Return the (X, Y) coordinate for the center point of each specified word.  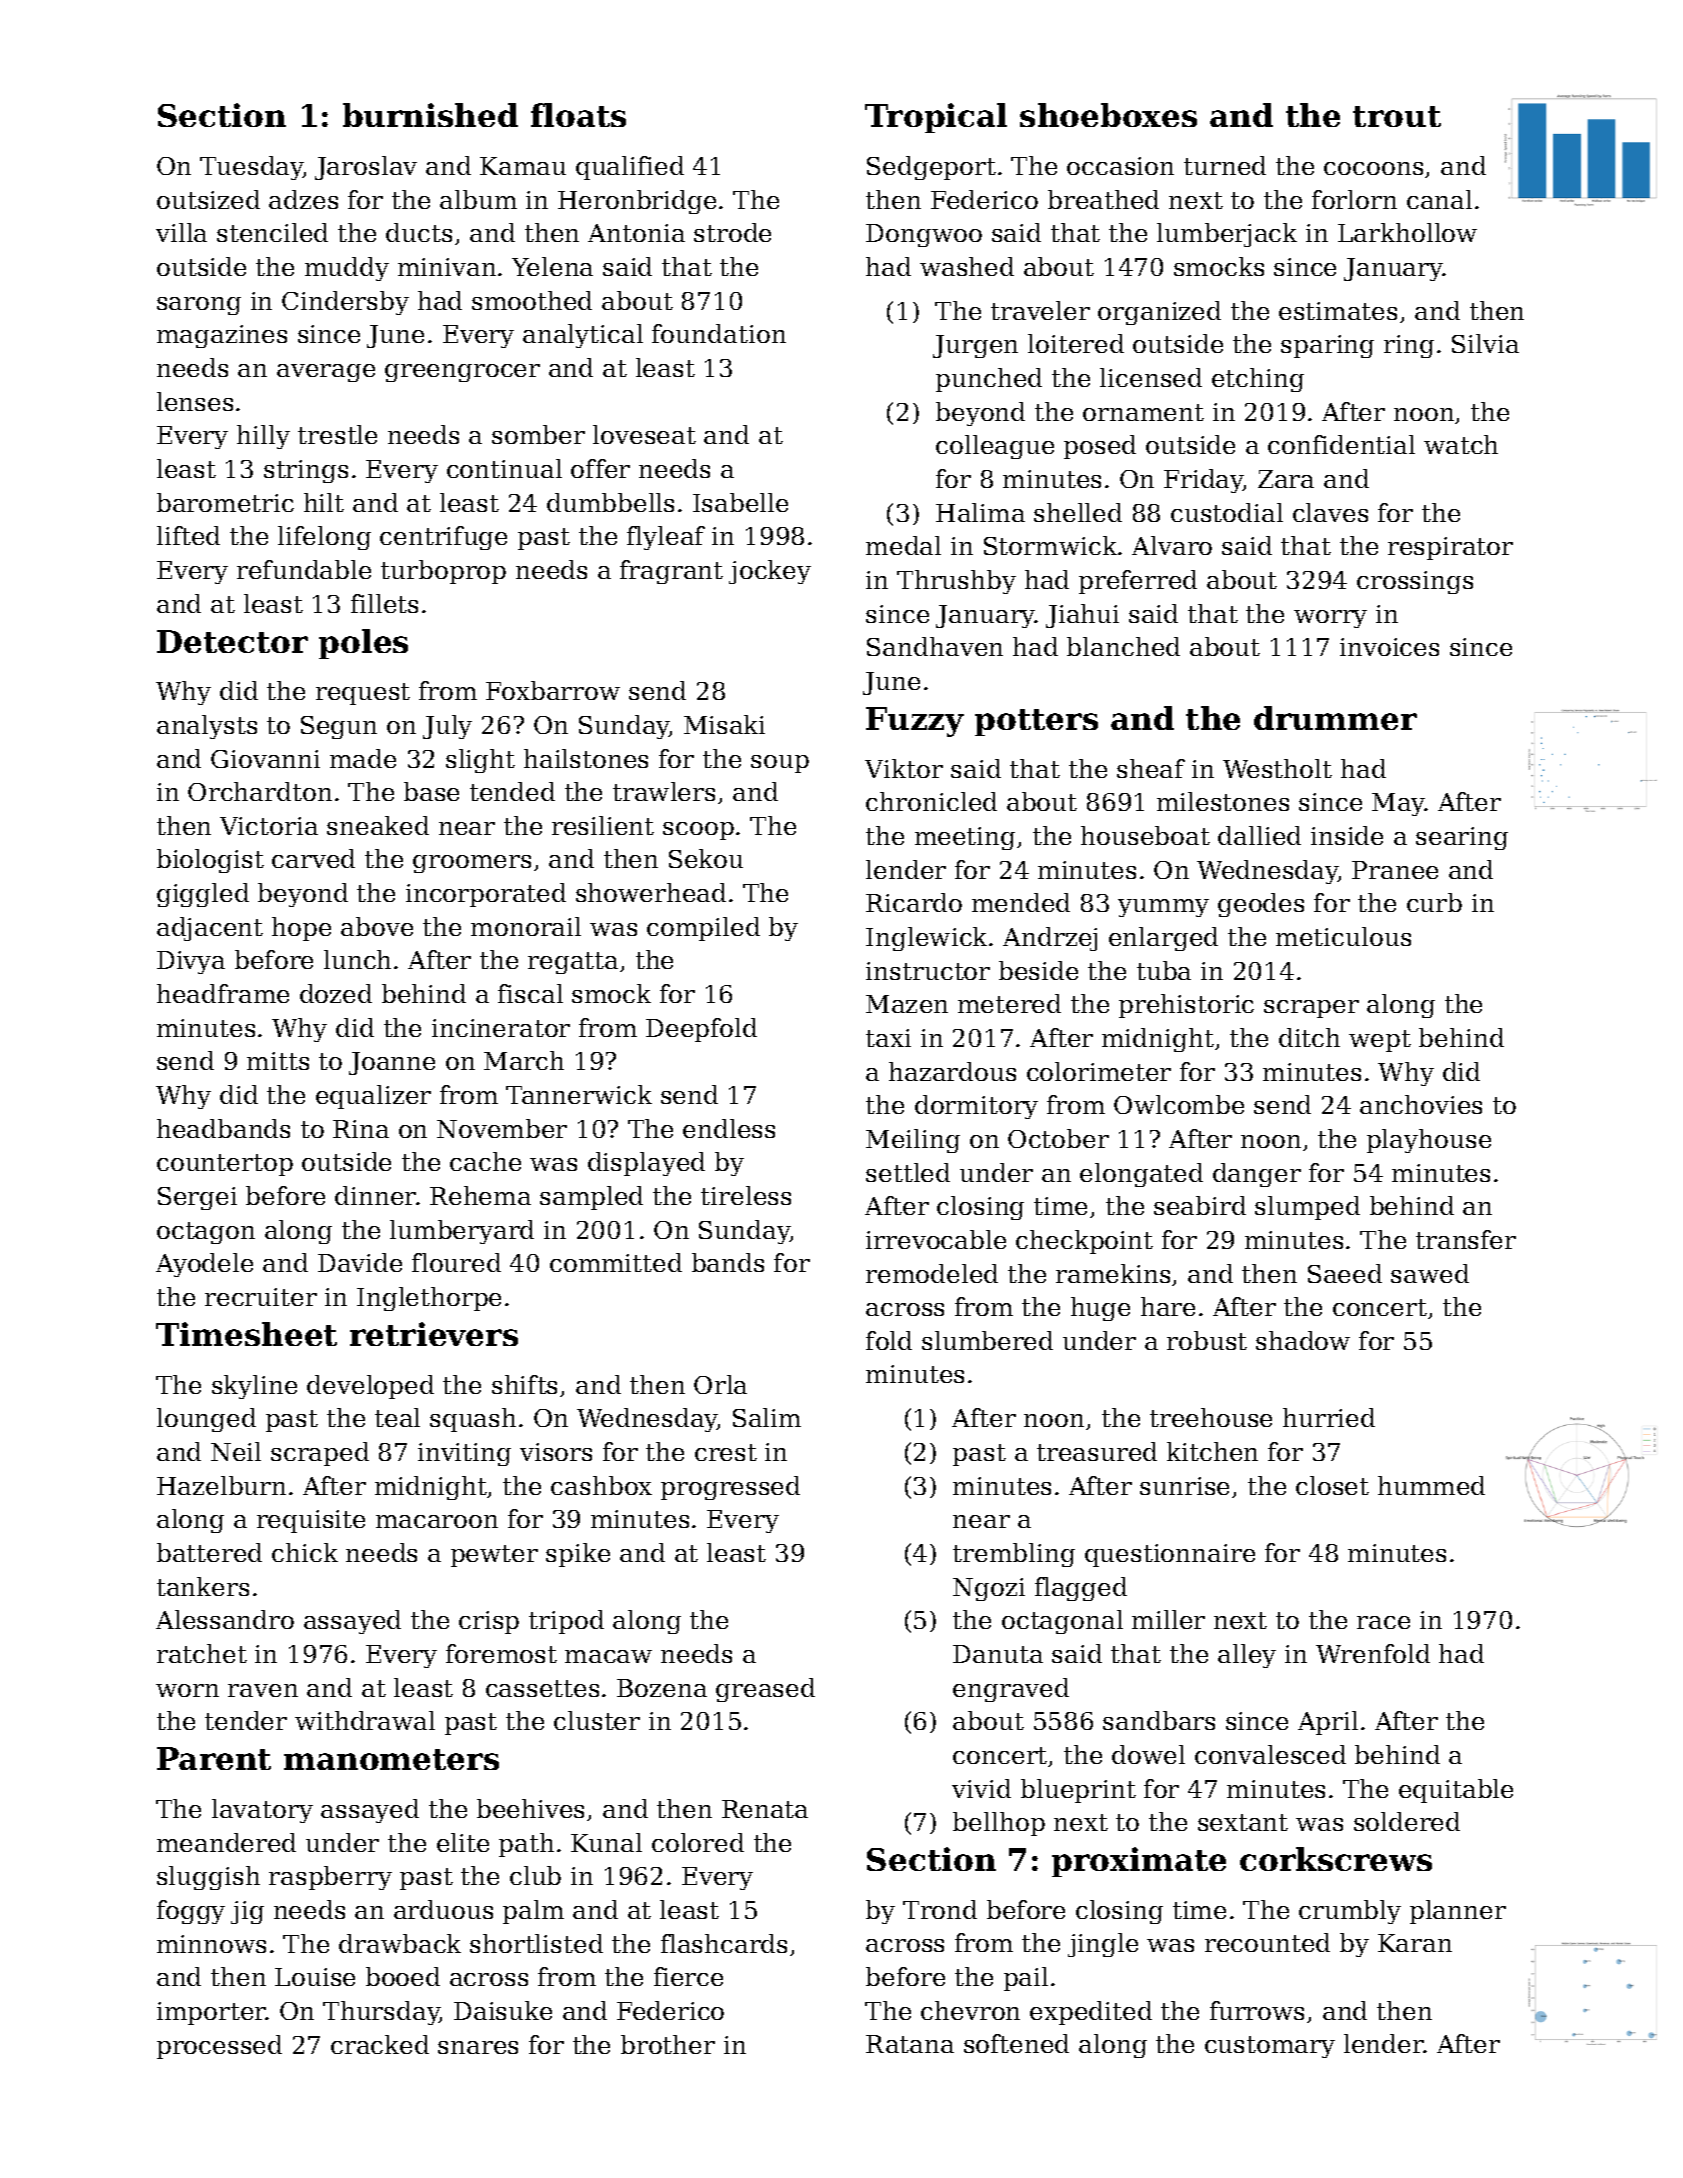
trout (1397, 116)
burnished (430, 115)
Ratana (910, 2044)
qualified (630, 168)
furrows (1257, 2010)
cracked (380, 2044)
